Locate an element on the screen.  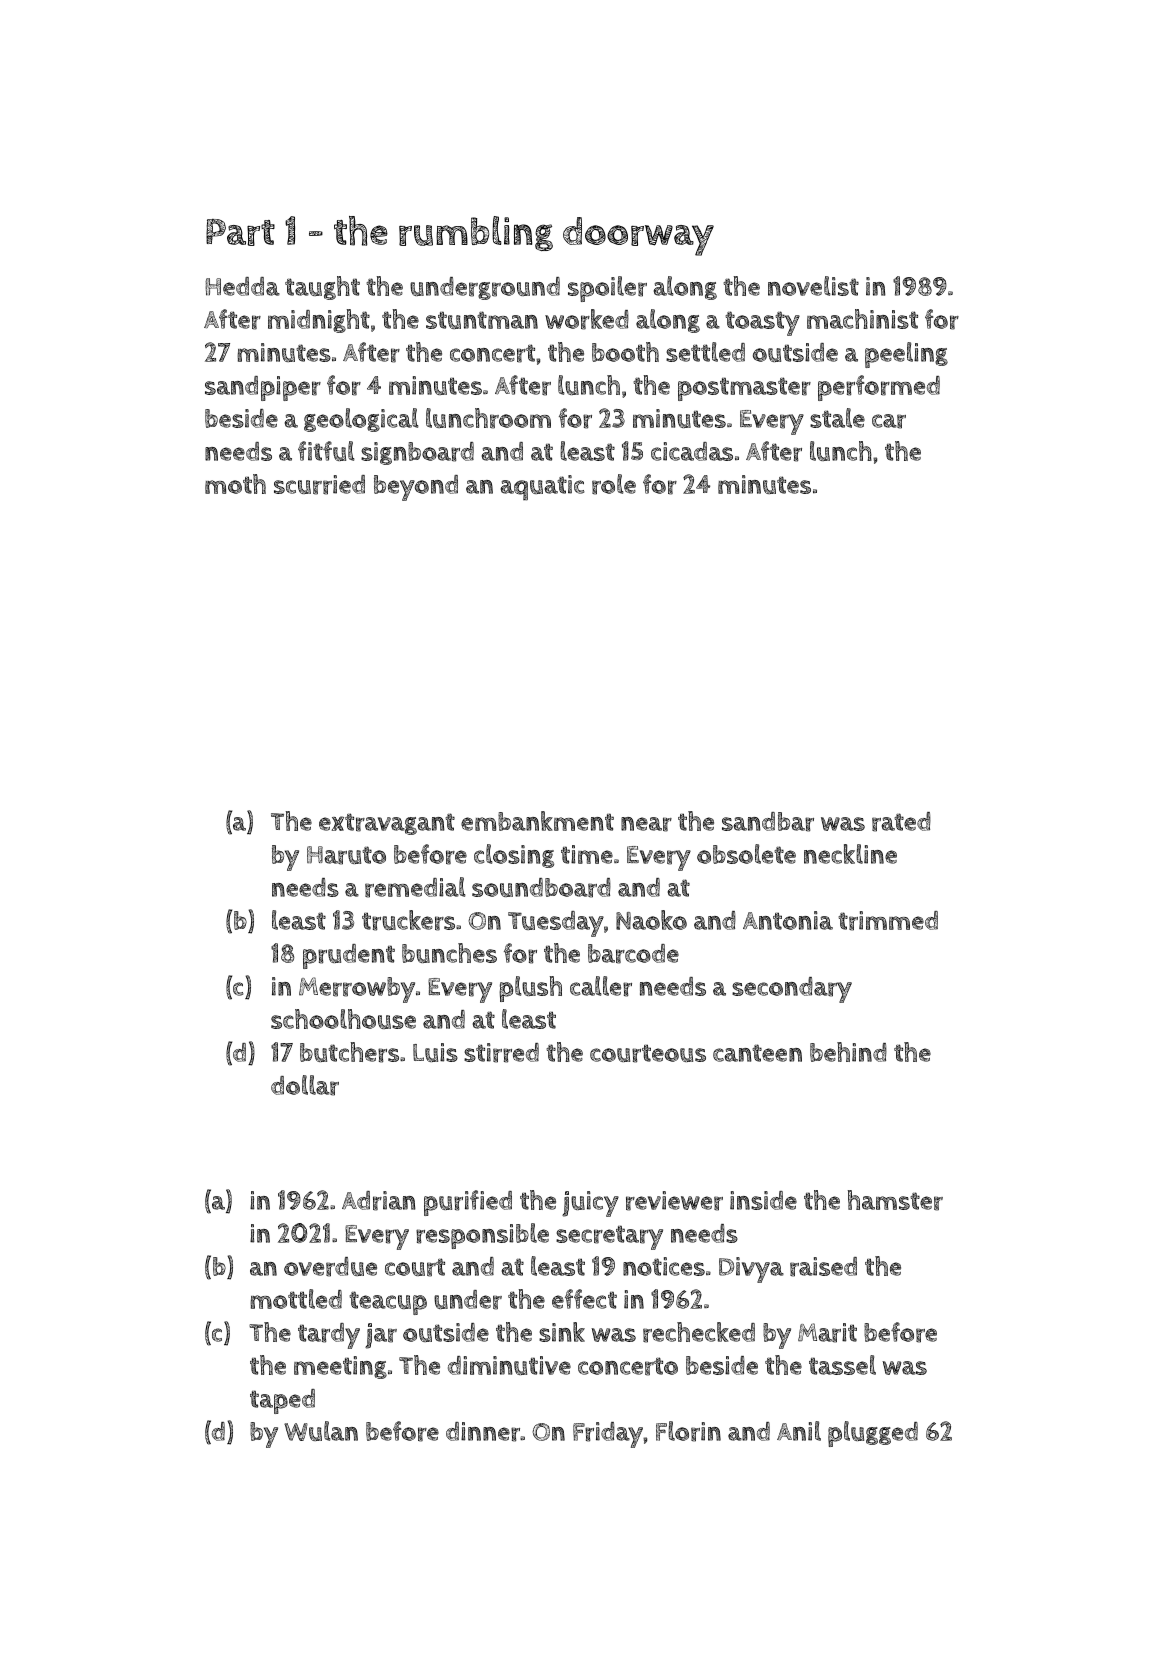
beyond is located at coordinates (416, 488).
